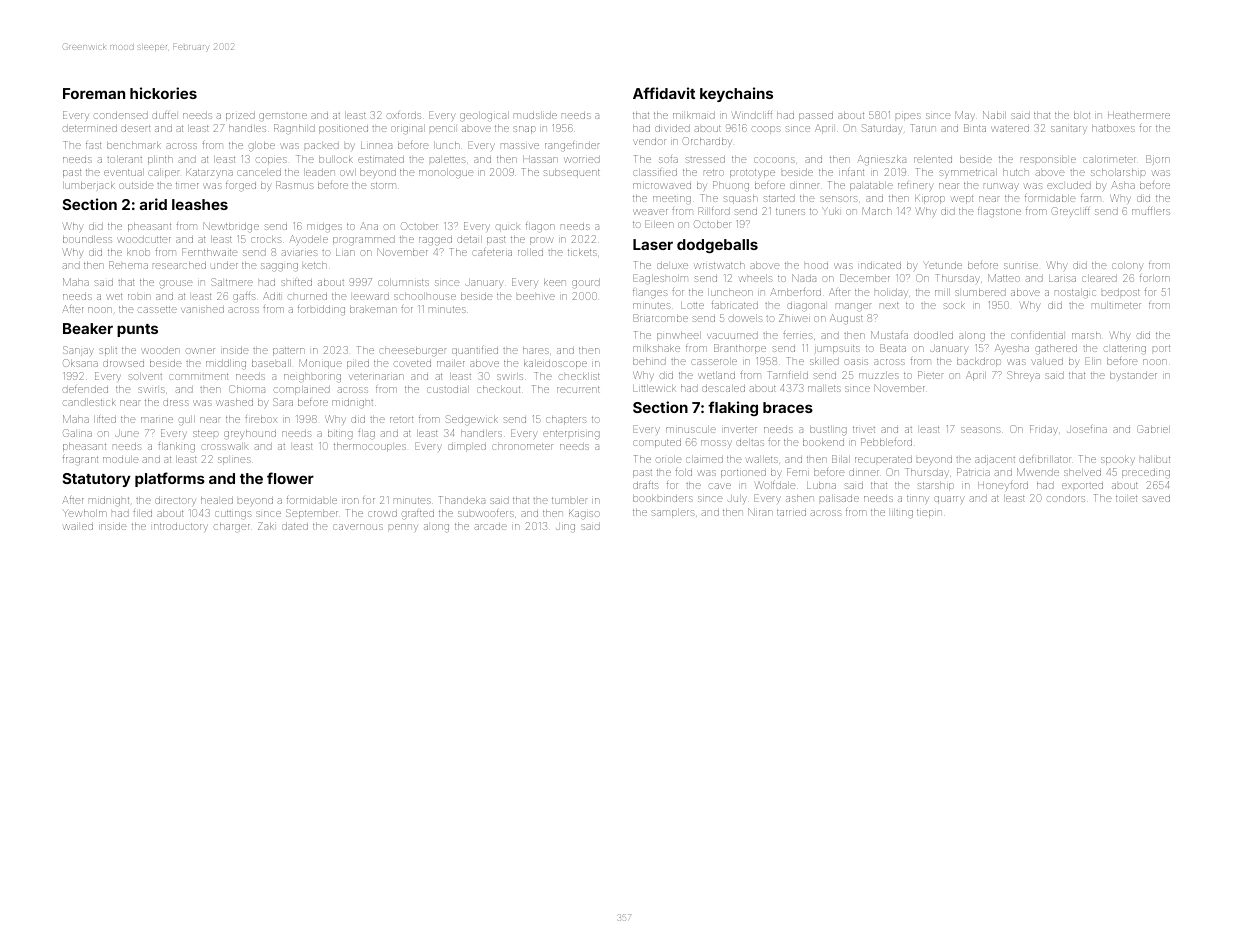 The height and width of the image is (952, 1233). Describe the element at coordinates (217, 500) in the image. I see `healed` at that location.
